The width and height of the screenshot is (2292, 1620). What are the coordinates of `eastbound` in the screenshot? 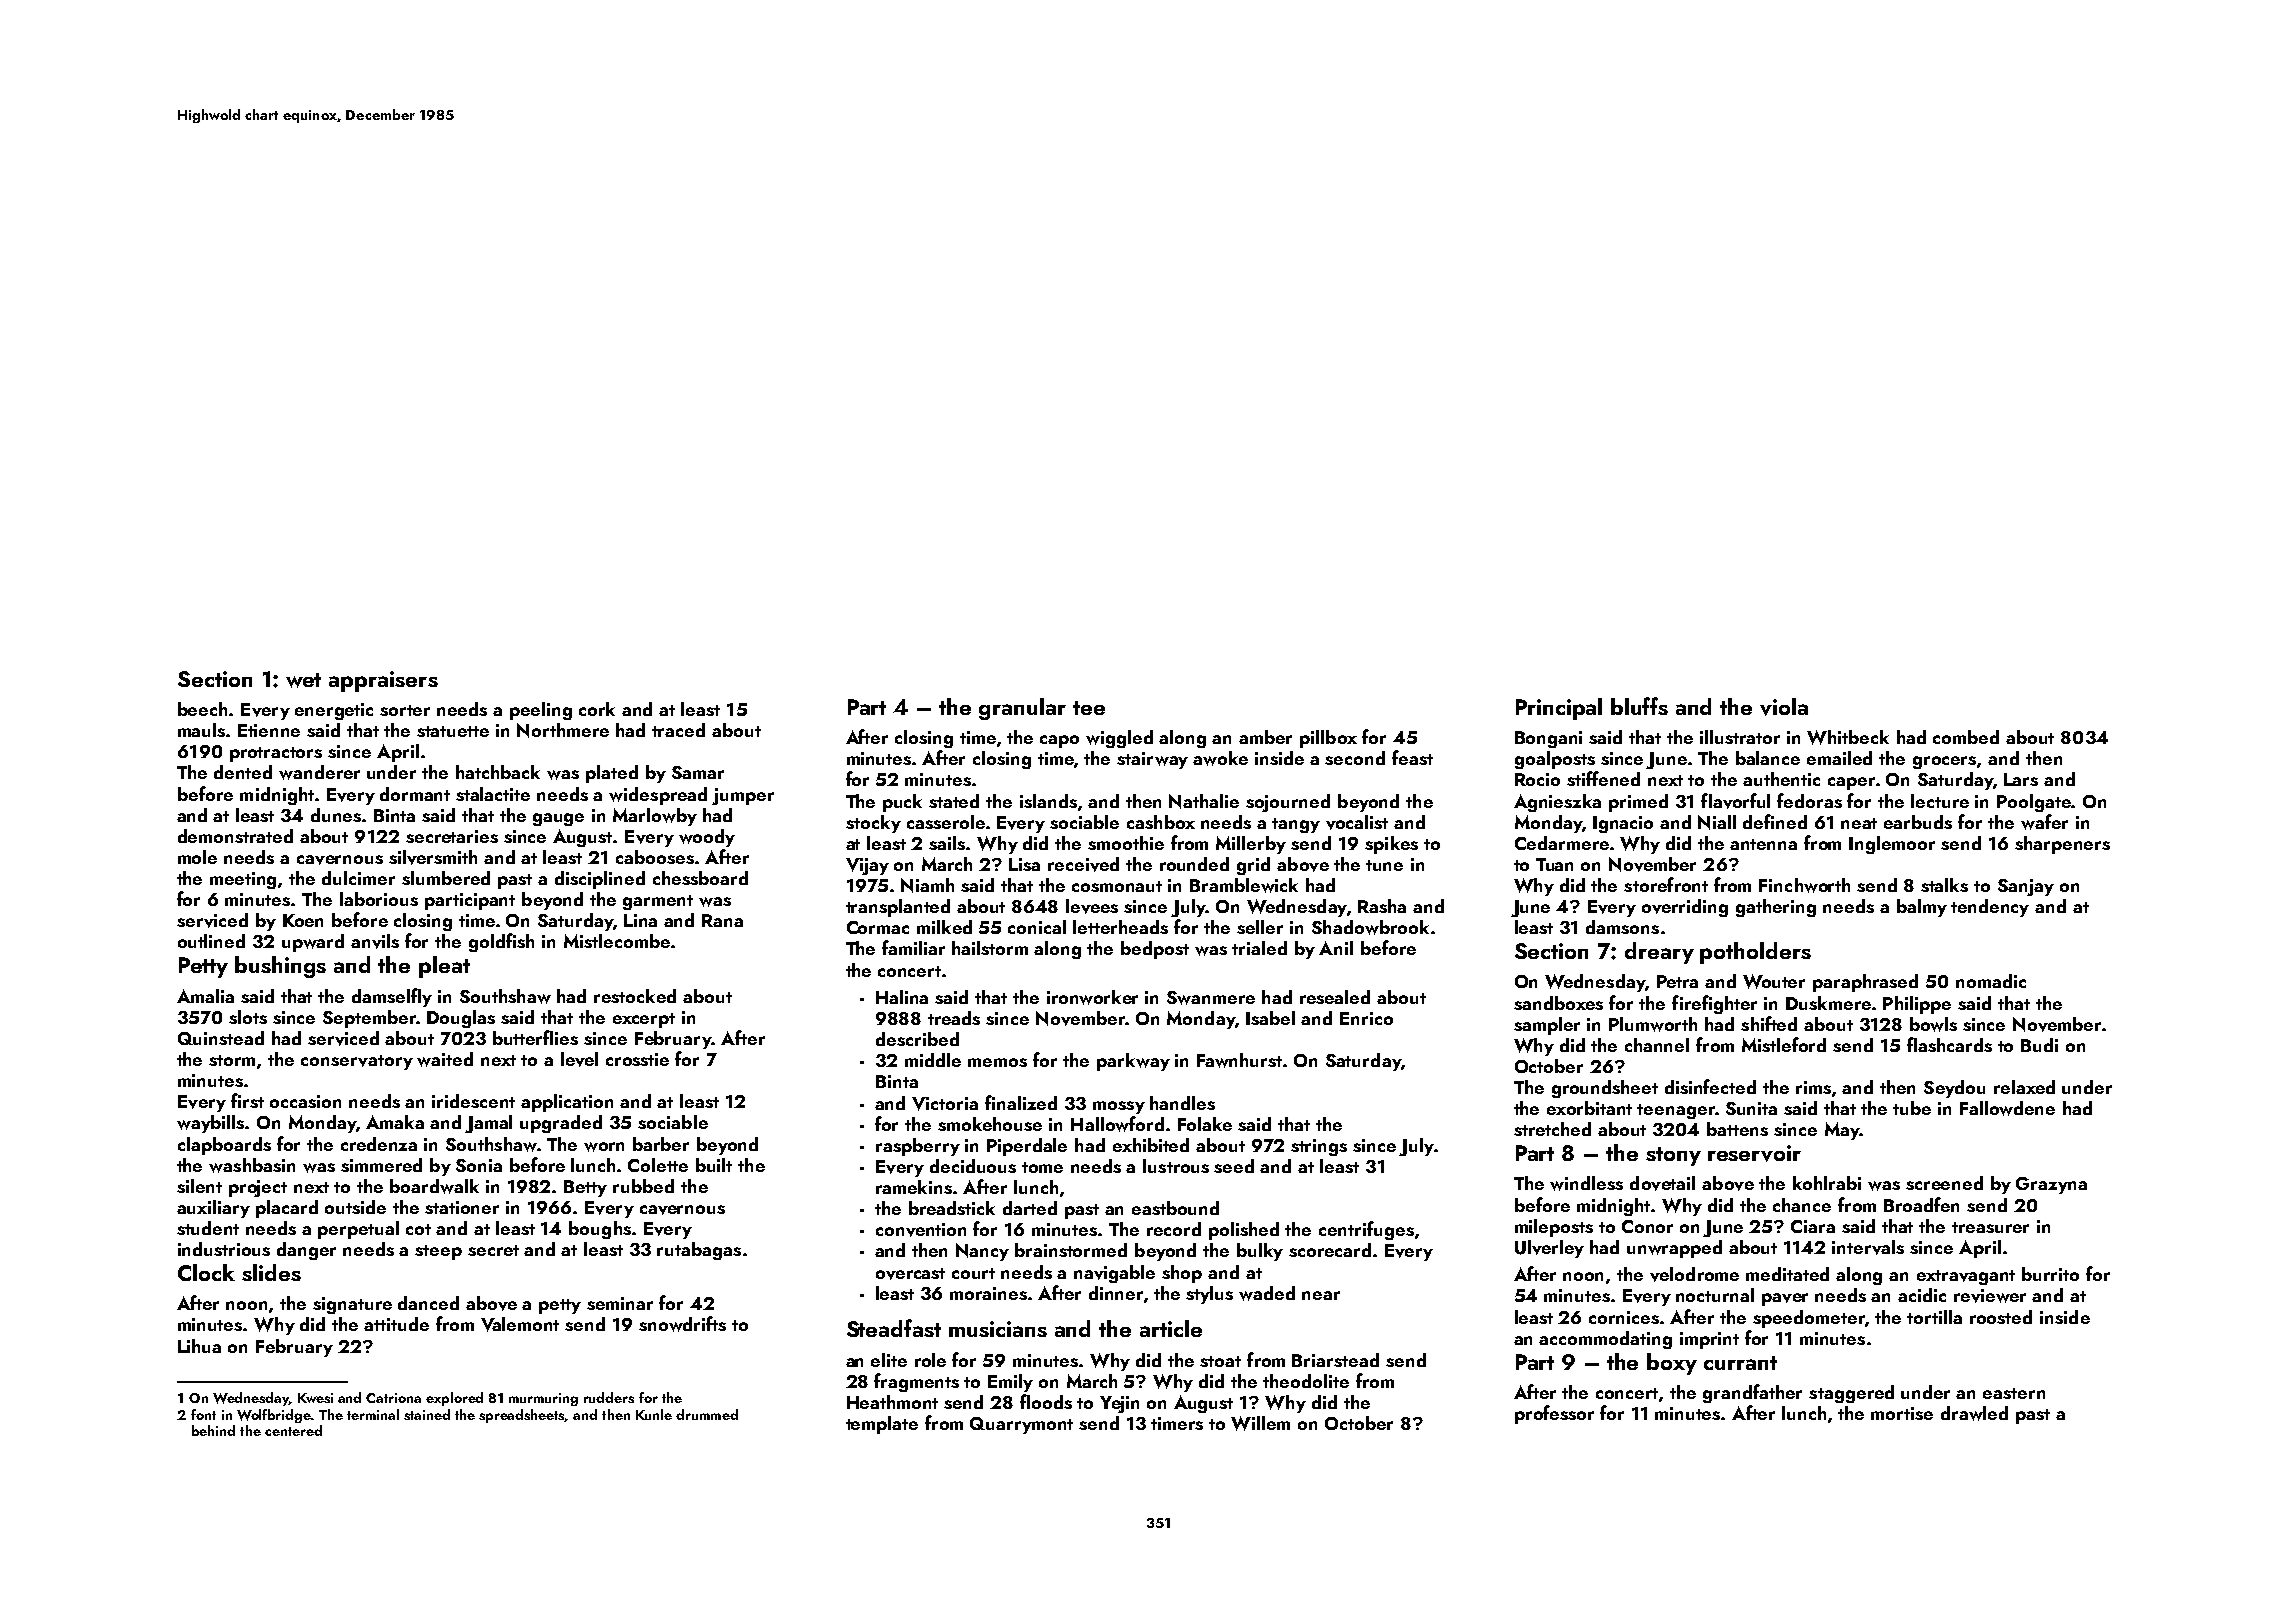 It's located at (1175, 1208).
